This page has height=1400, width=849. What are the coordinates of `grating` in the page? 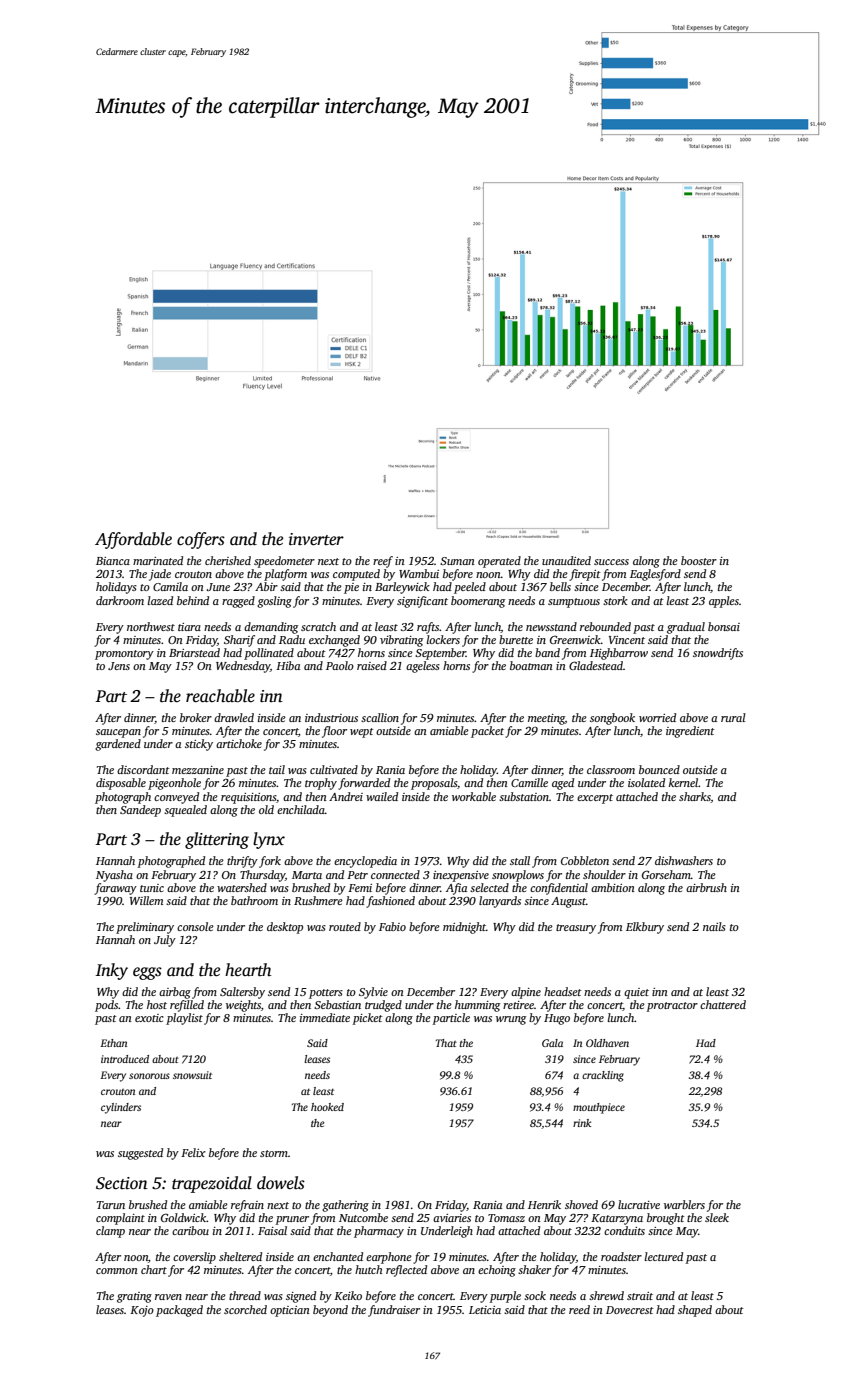 It's located at (134, 1297).
